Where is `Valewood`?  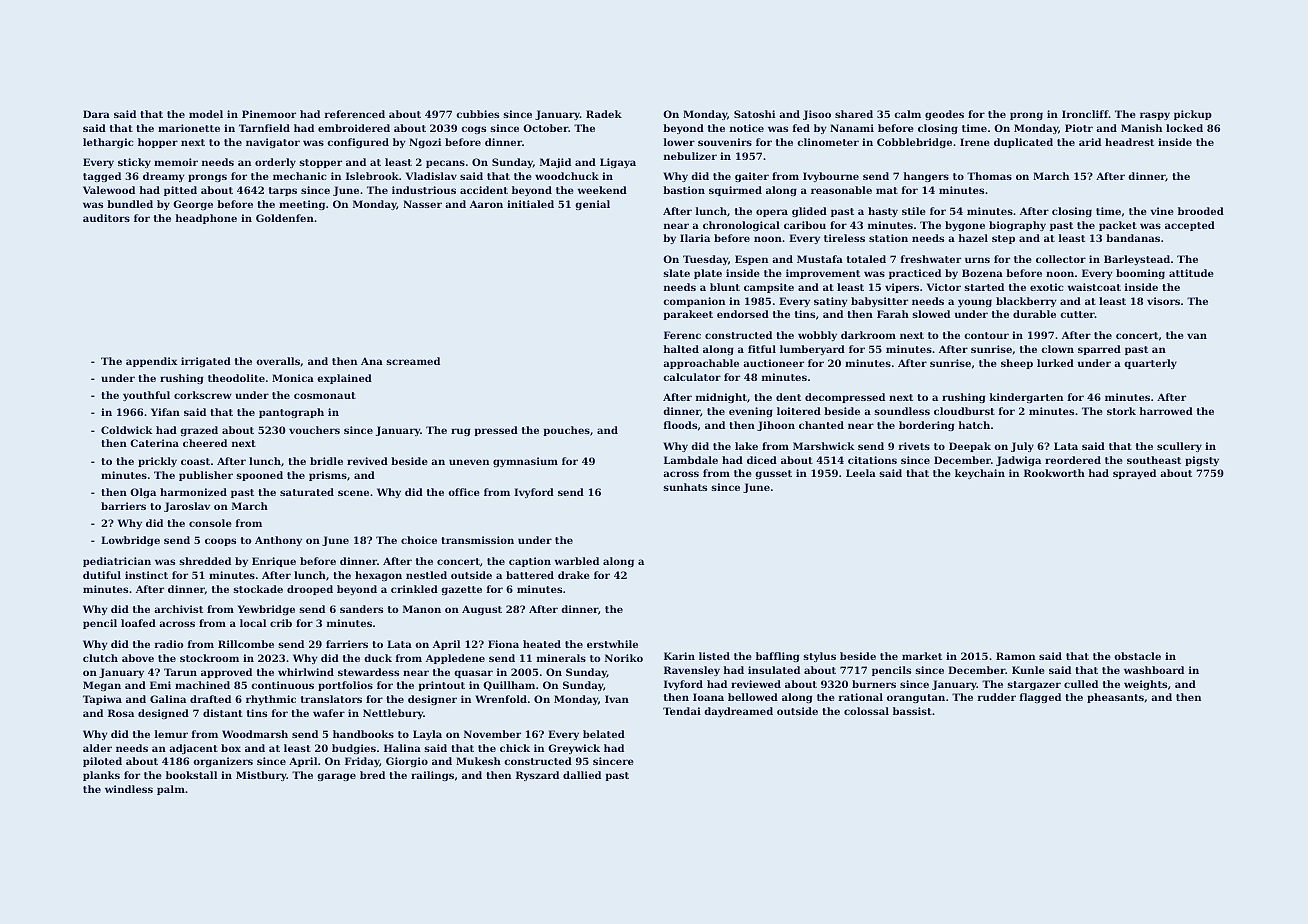 Valewood is located at coordinates (109, 190).
